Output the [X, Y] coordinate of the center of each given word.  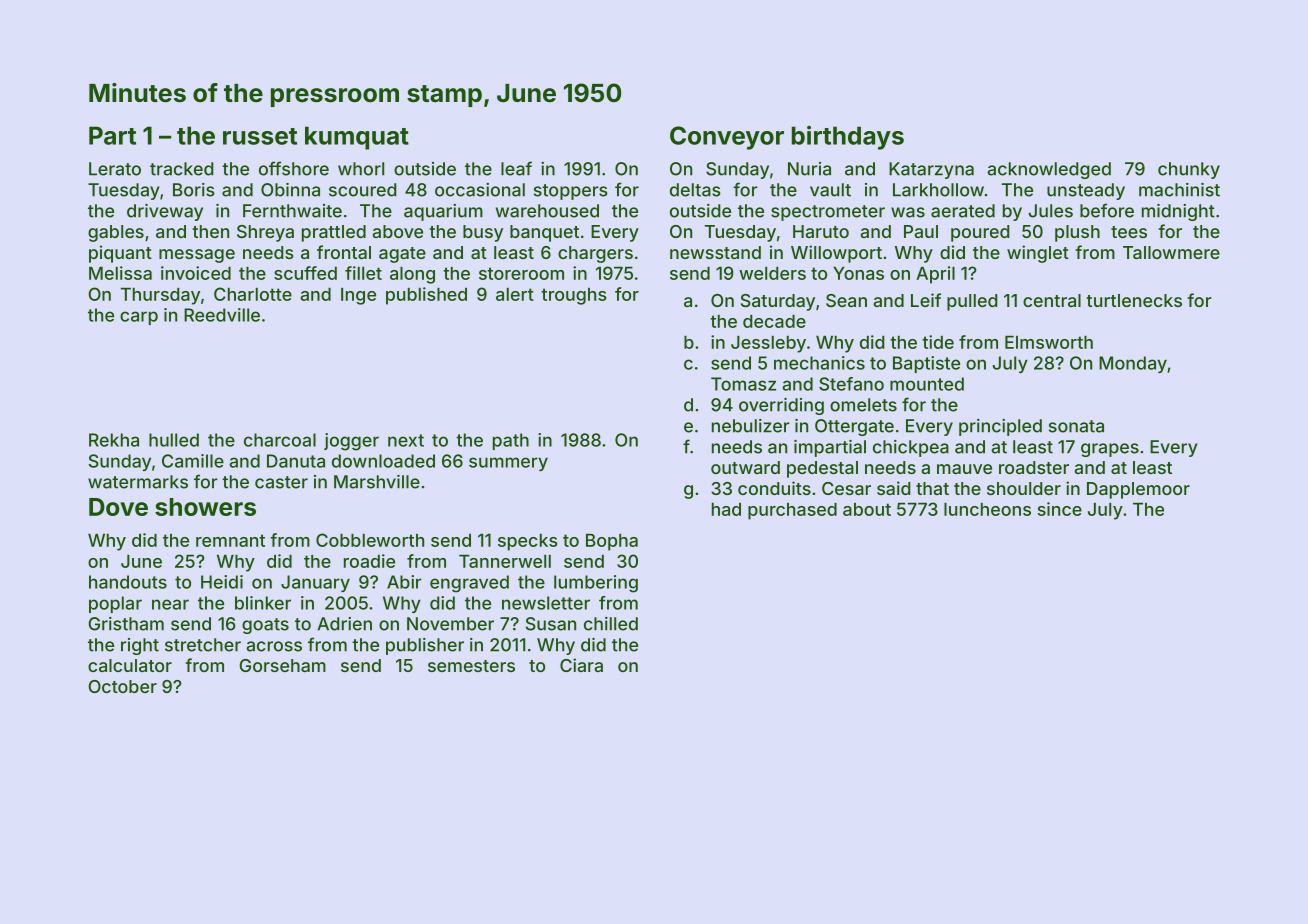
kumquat [357, 138]
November [450, 624]
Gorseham [282, 665]
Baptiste [926, 364]
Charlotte [253, 294]
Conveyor [727, 138]
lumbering [596, 584]
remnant [230, 540]
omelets [863, 405]
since [1060, 509]
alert [515, 294]
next [406, 440]
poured [980, 233]
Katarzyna [931, 170]
